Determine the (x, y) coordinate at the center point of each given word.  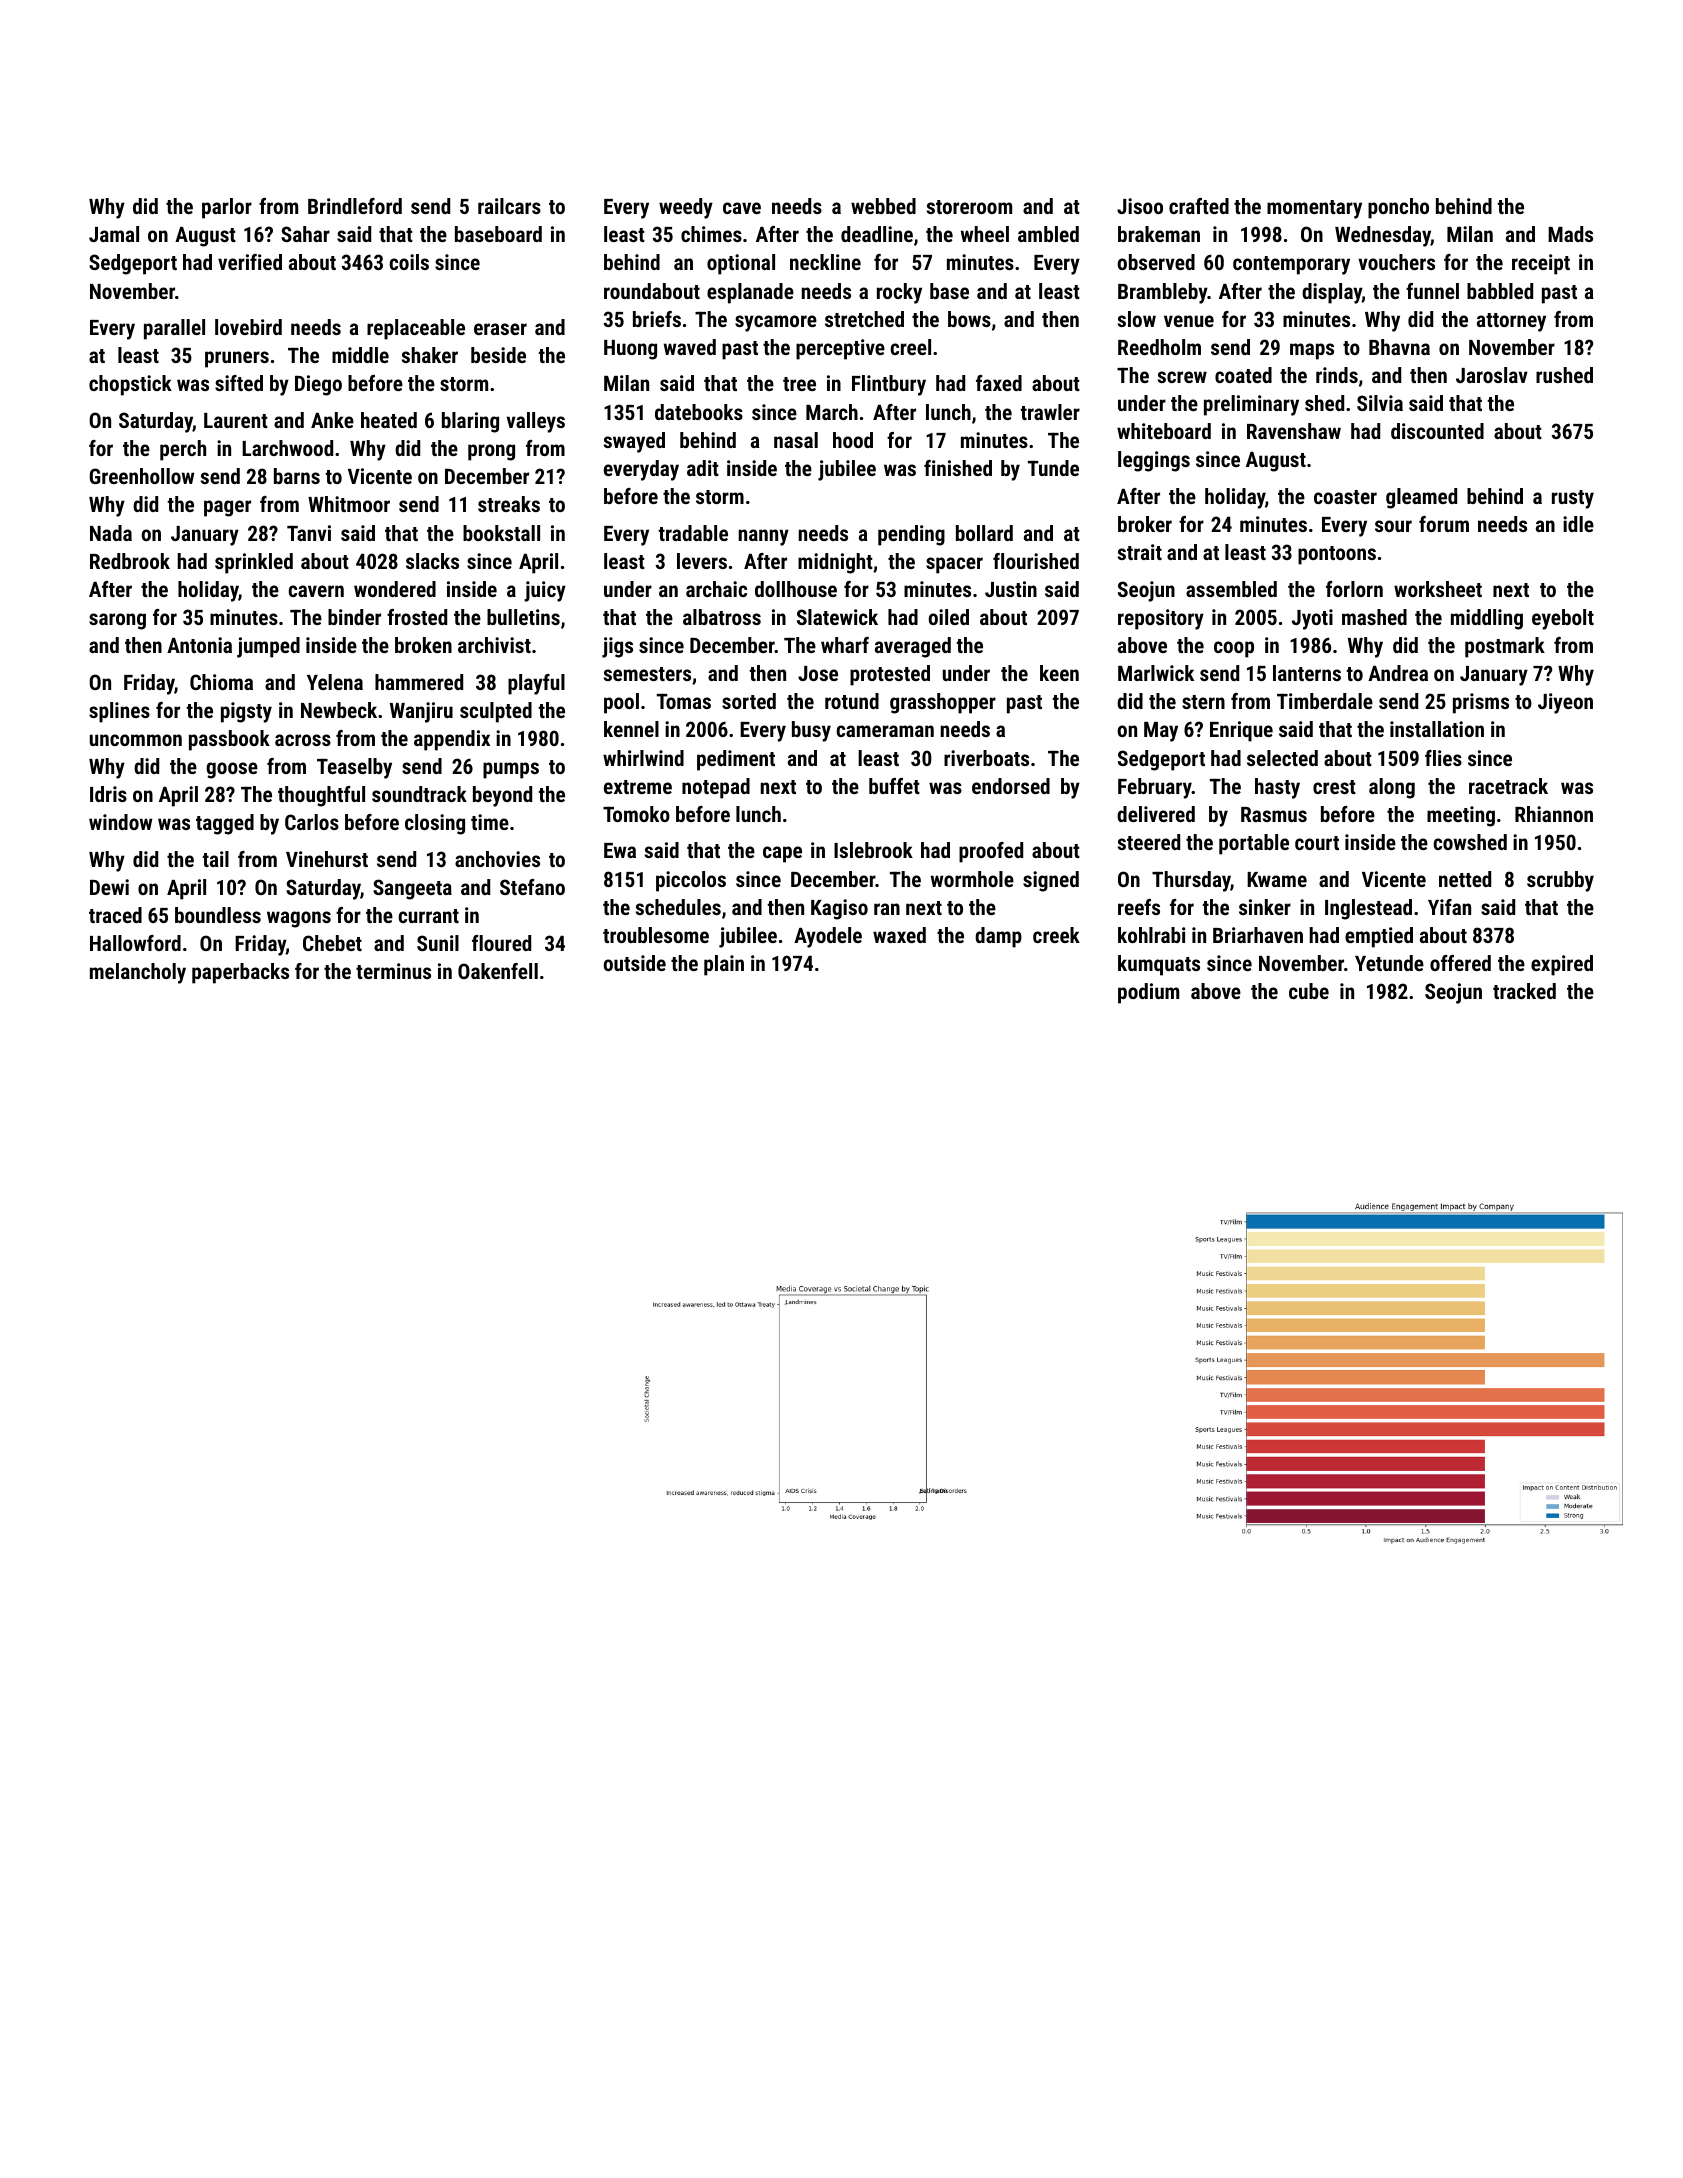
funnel (1432, 291)
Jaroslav (1492, 375)
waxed (899, 935)
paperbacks (240, 973)
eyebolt (1563, 619)
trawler (1050, 412)
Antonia (199, 645)
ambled (1048, 234)
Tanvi (309, 533)
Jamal (114, 234)
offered (1460, 963)
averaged (913, 647)
